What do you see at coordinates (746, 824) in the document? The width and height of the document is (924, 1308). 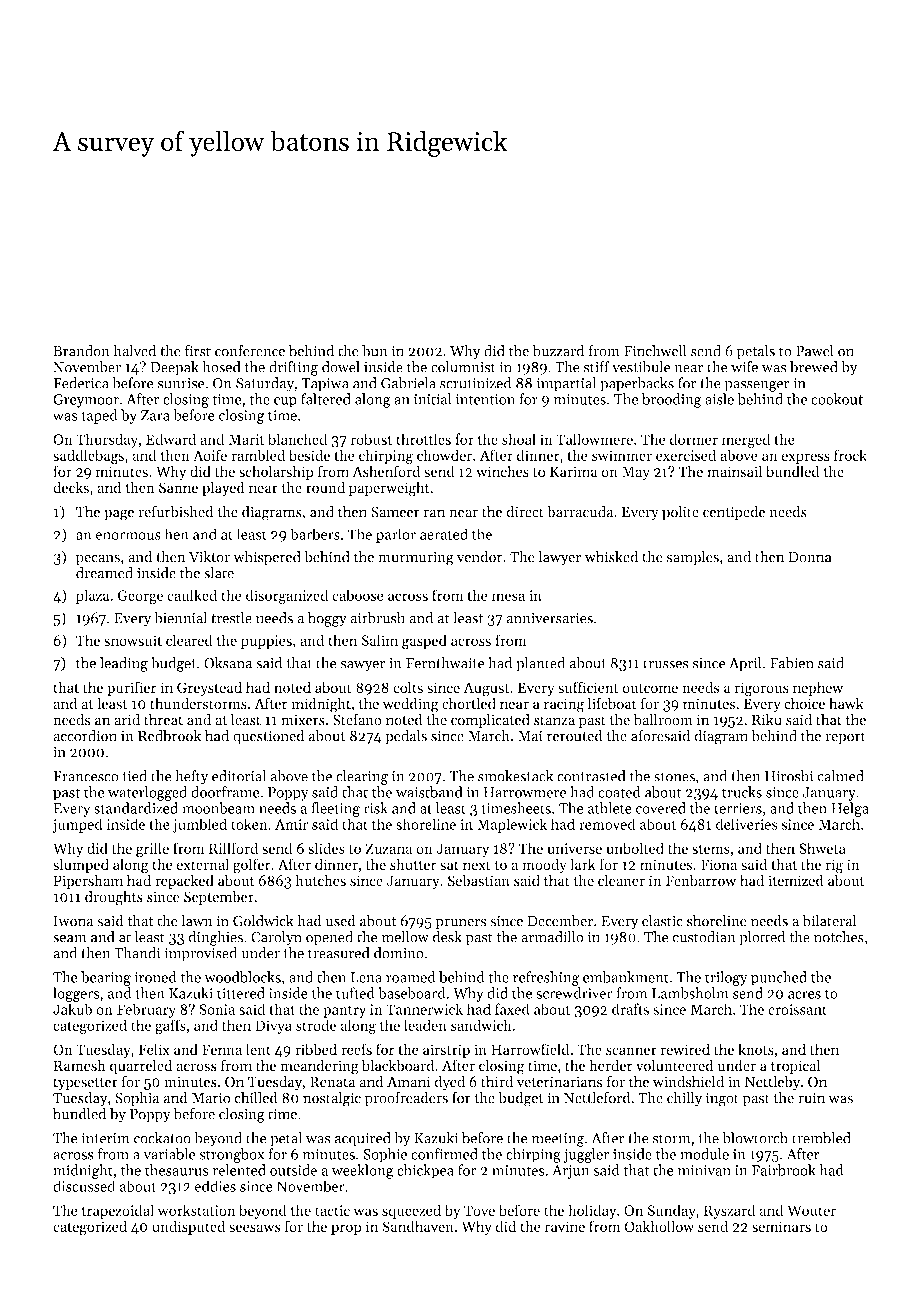 I see `deliveries` at bounding box center [746, 824].
